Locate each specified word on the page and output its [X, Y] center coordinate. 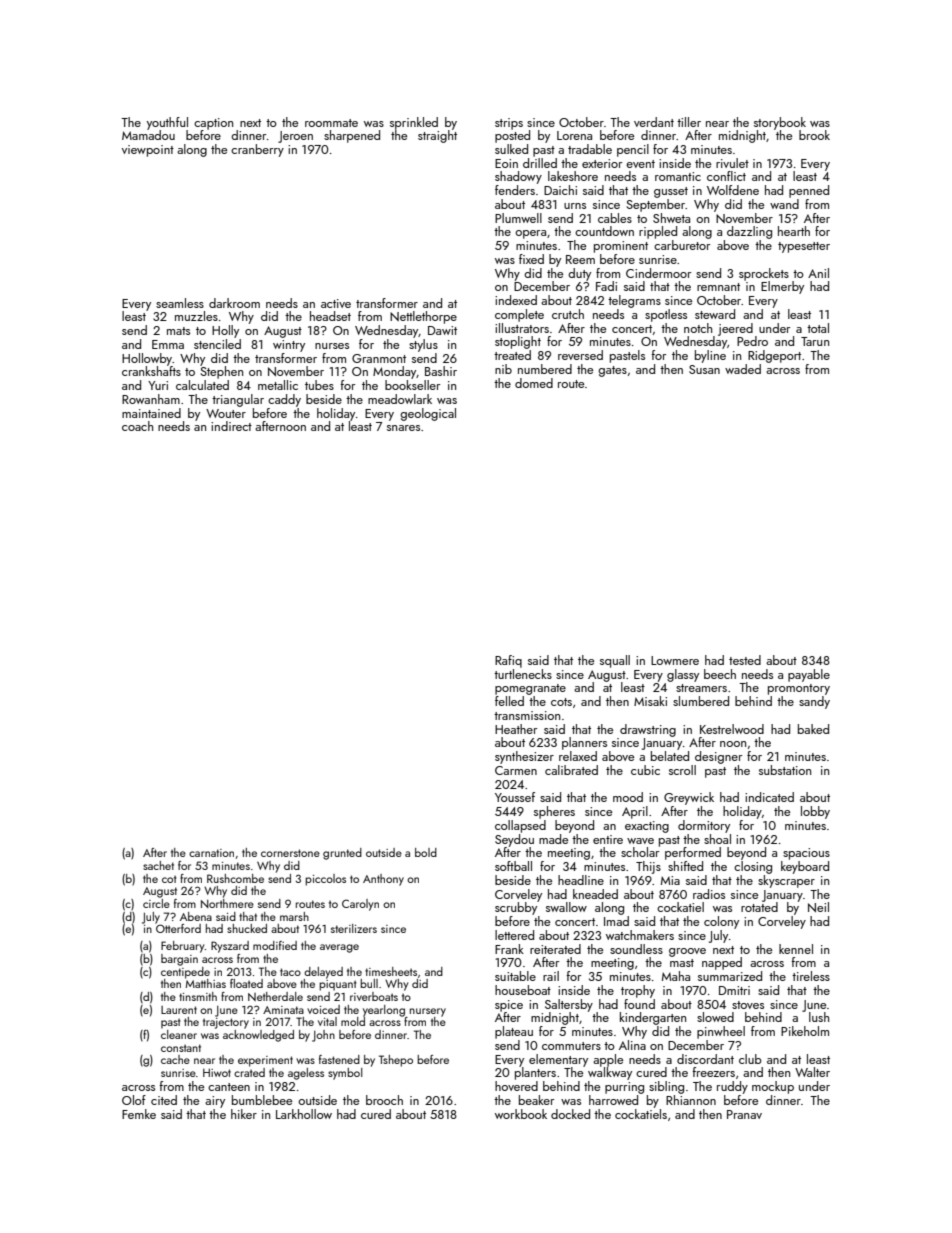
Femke [139, 1114]
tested [745, 660]
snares [403, 428]
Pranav [744, 1114]
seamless [180, 303]
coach [137, 426]
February [182, 947]
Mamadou [148, 135]
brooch [384, 1100]
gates [612, 371]
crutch [568, 314]
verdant [654, 122]
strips [509, 124]
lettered [514, 935]
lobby [815, 812]
